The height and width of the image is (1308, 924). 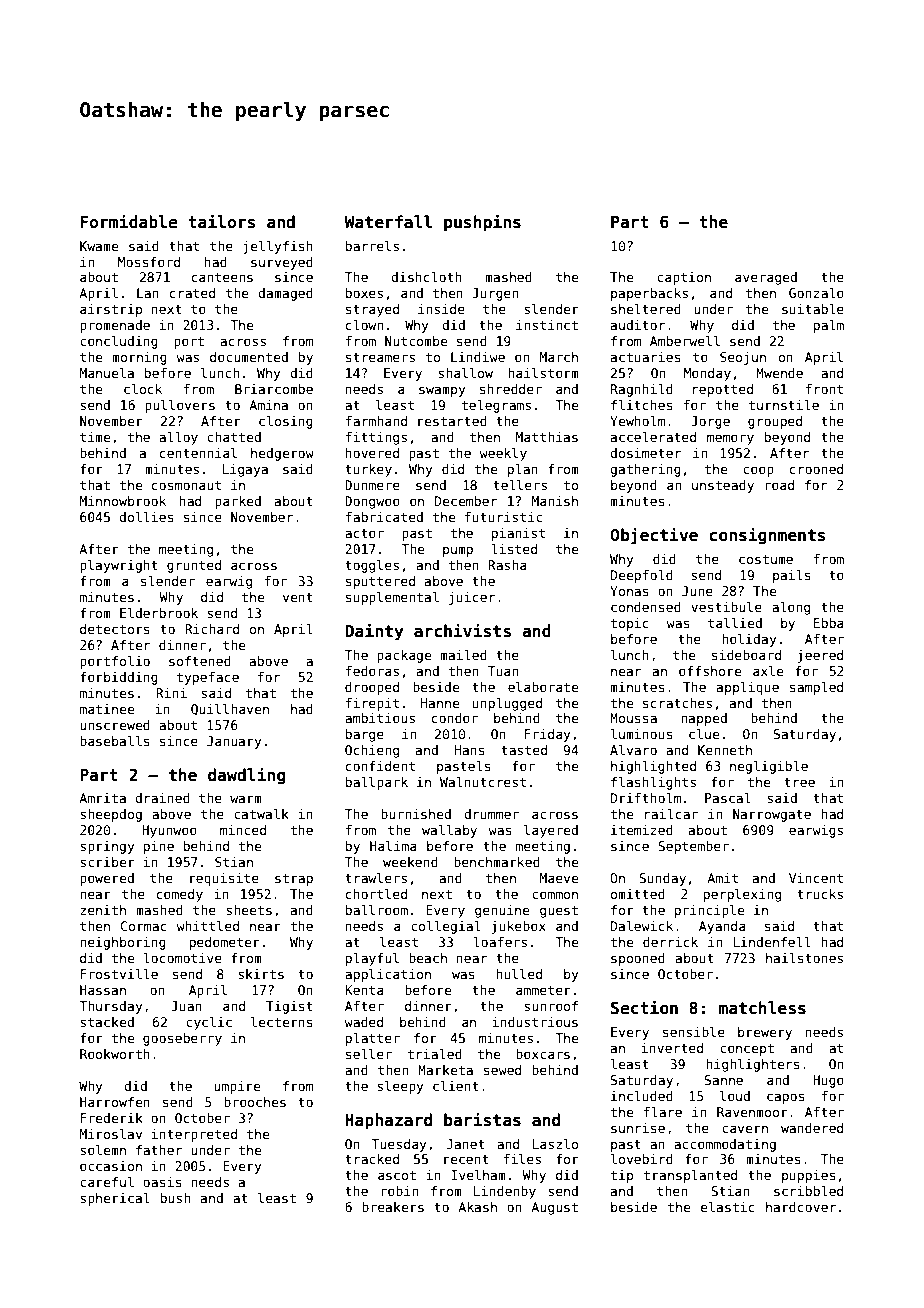 I want to click on Formidable, so click(x=129, y=221).
